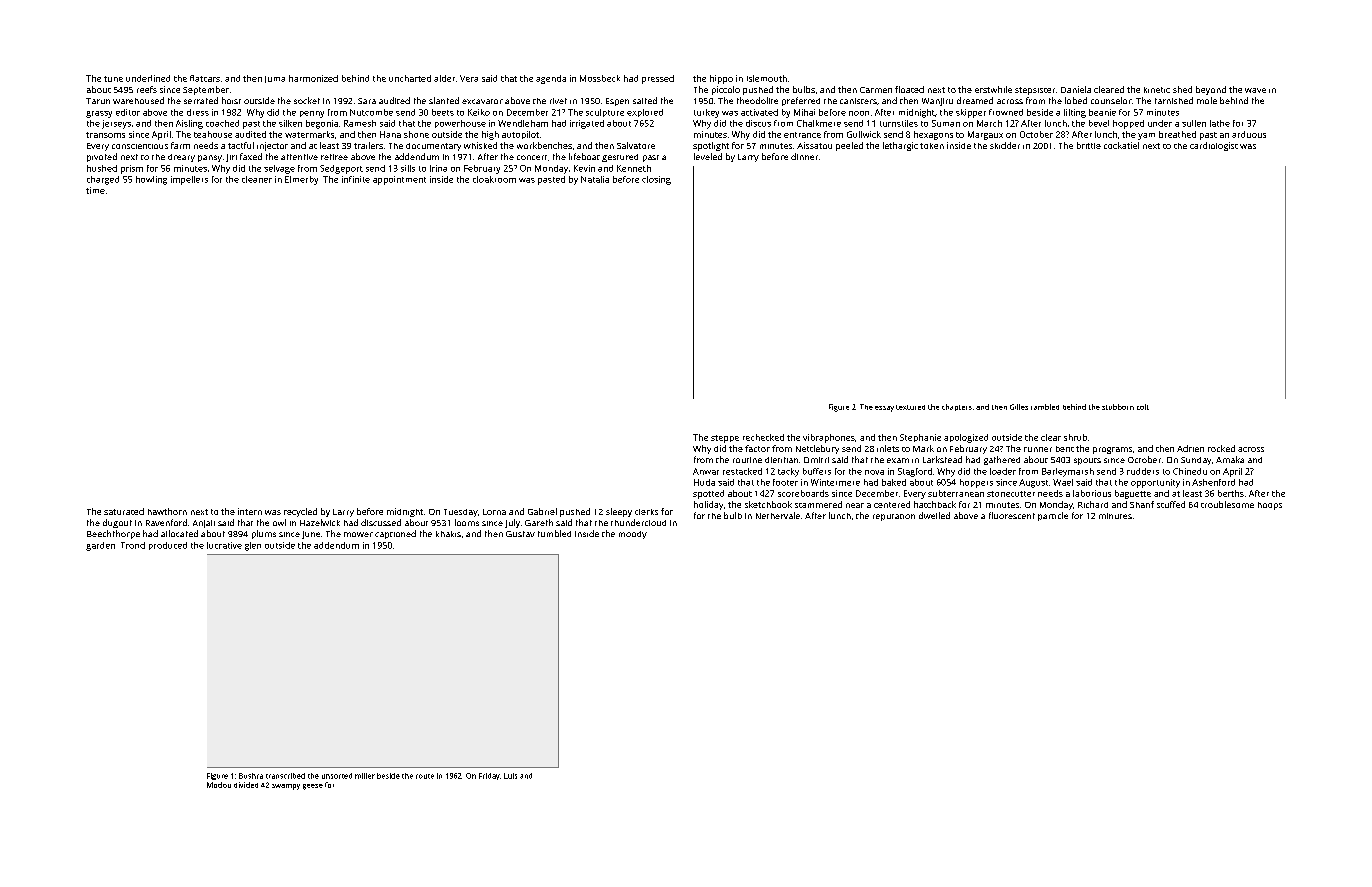 The width and height of the screenshot is (1372, 887). I want to click on essay, so click(884, 409).
